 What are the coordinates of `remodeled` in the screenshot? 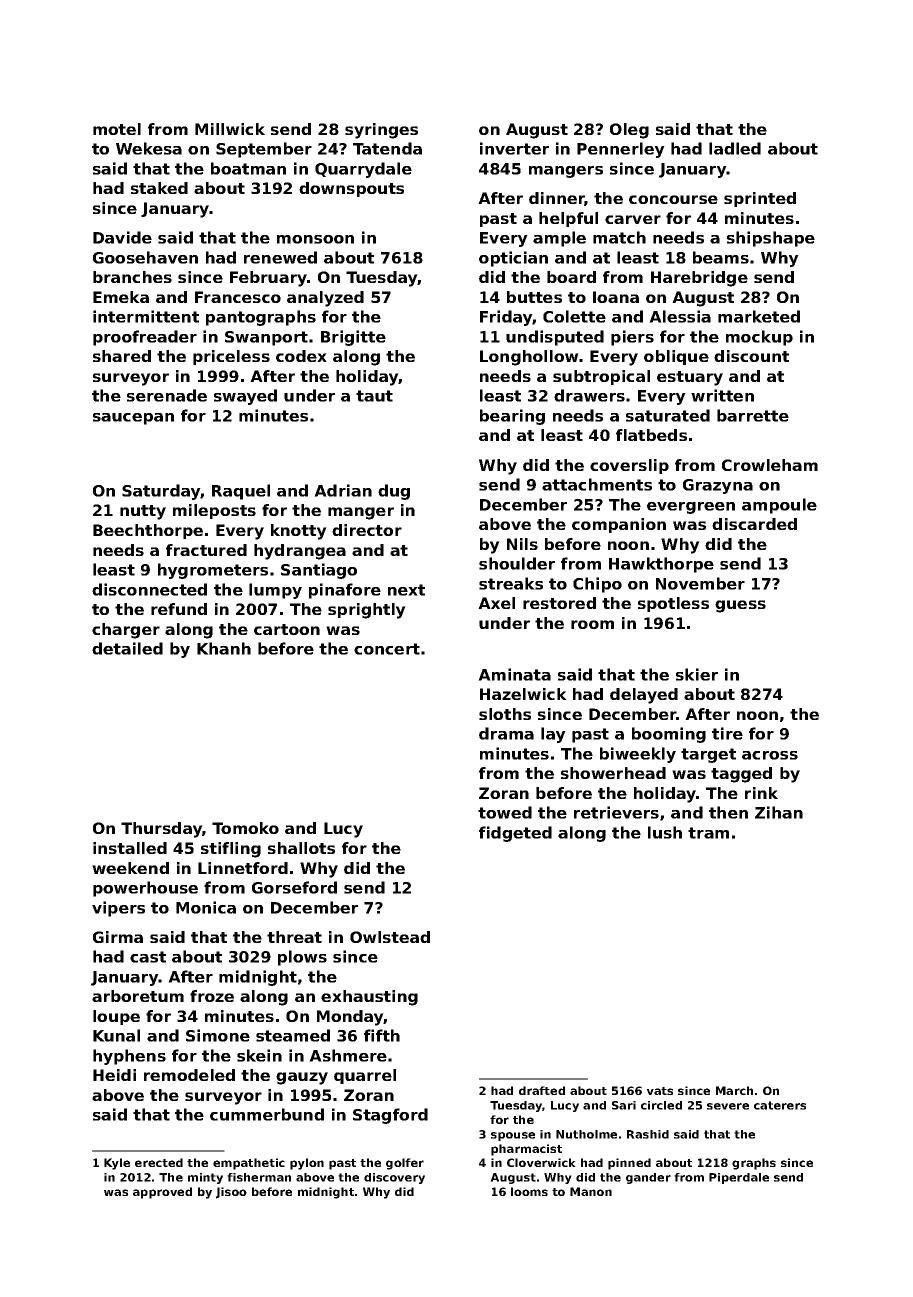 It's located at (189, 1075).
